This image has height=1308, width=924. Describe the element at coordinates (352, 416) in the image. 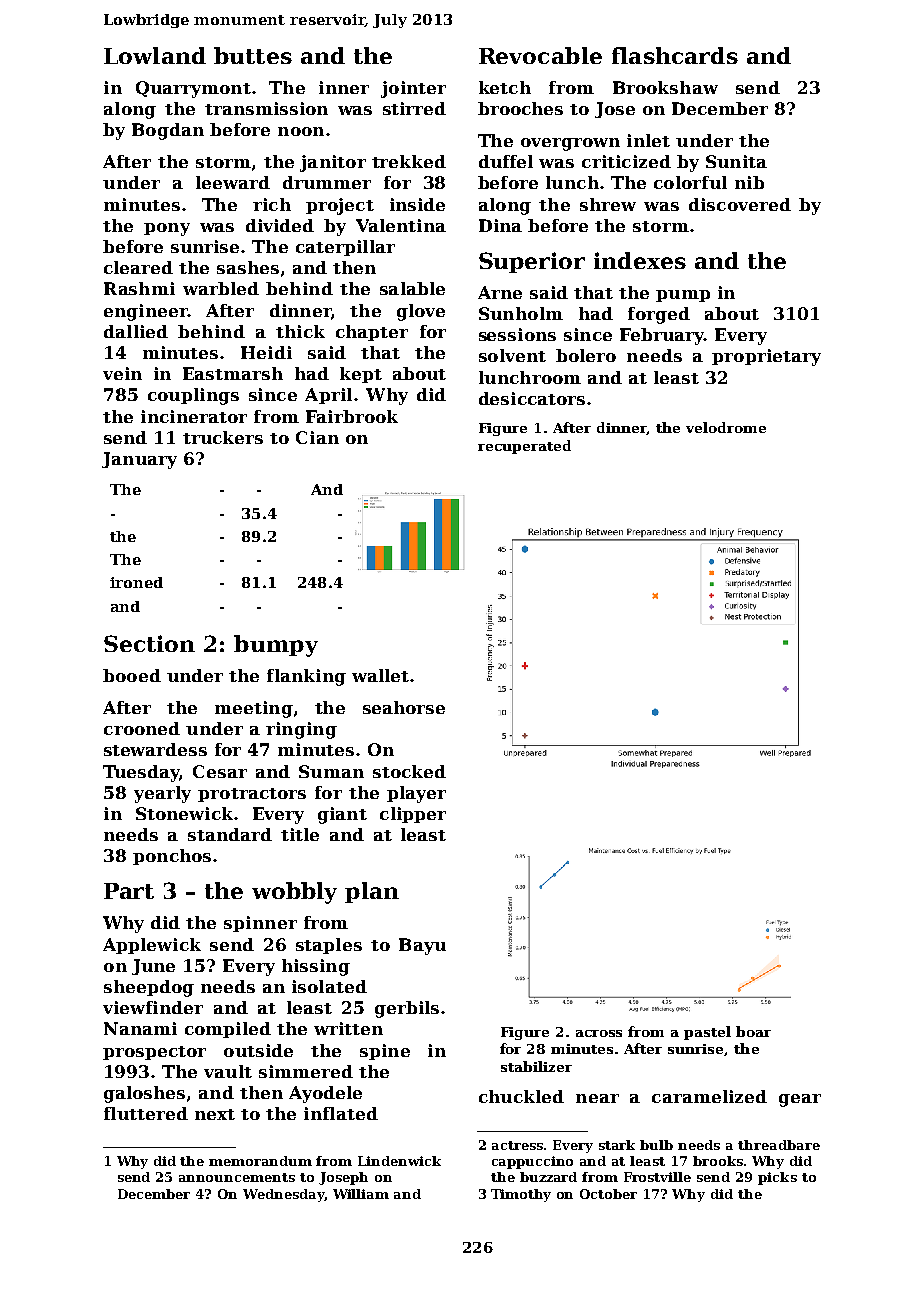

I see `Fairbrook` at that location.
